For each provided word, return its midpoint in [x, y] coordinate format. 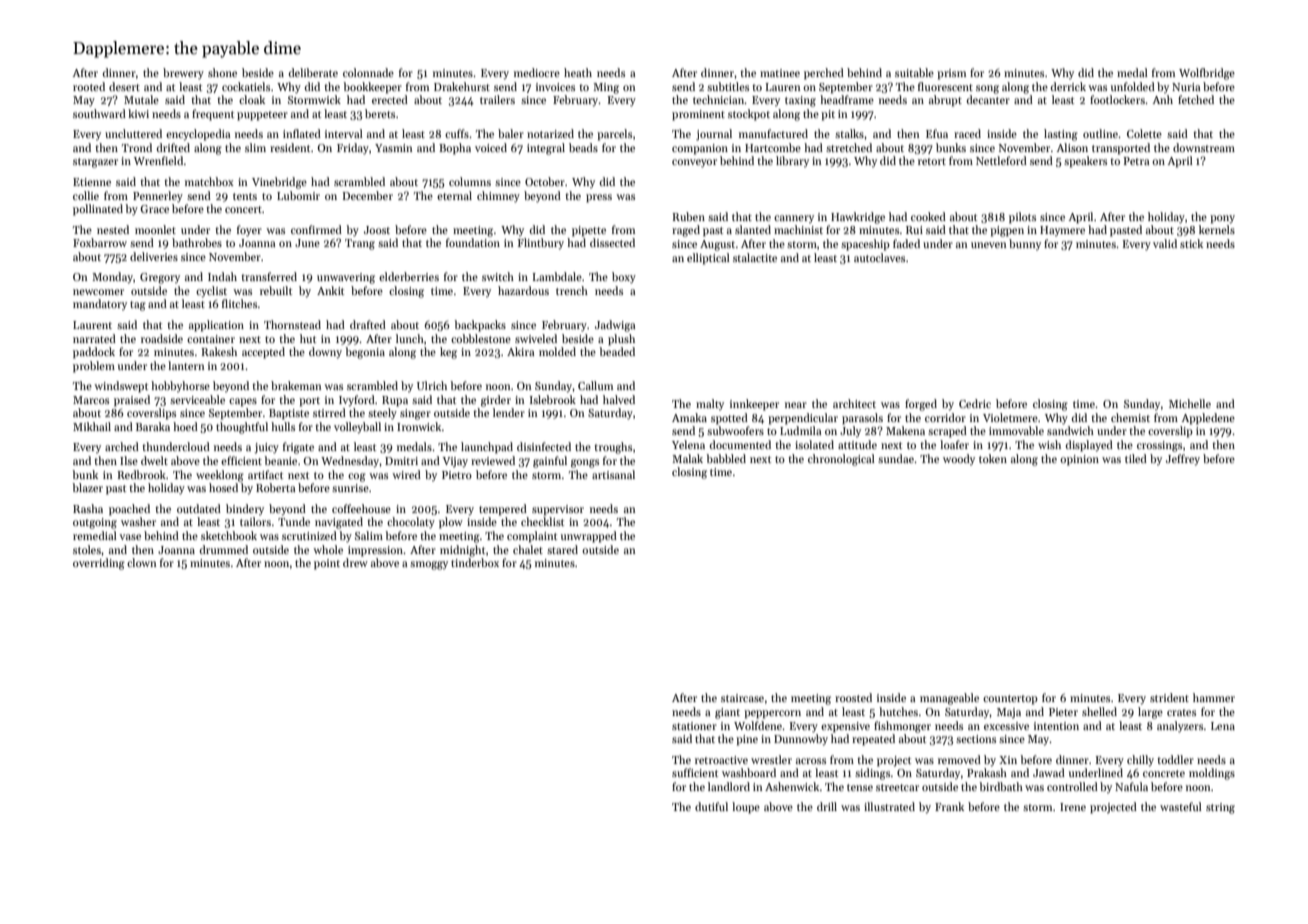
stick [1191, 243]
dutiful [711, 806]
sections [976, 739]
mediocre [537, 72]
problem [94, 367]
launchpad [487, 448]
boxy [624, 278]
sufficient [695, 772]
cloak [252, 99]
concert [243, 209]
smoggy [429, 565]
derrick [1068, 86]
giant [727, 713]
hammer [1214, 697]
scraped [947, 432]
